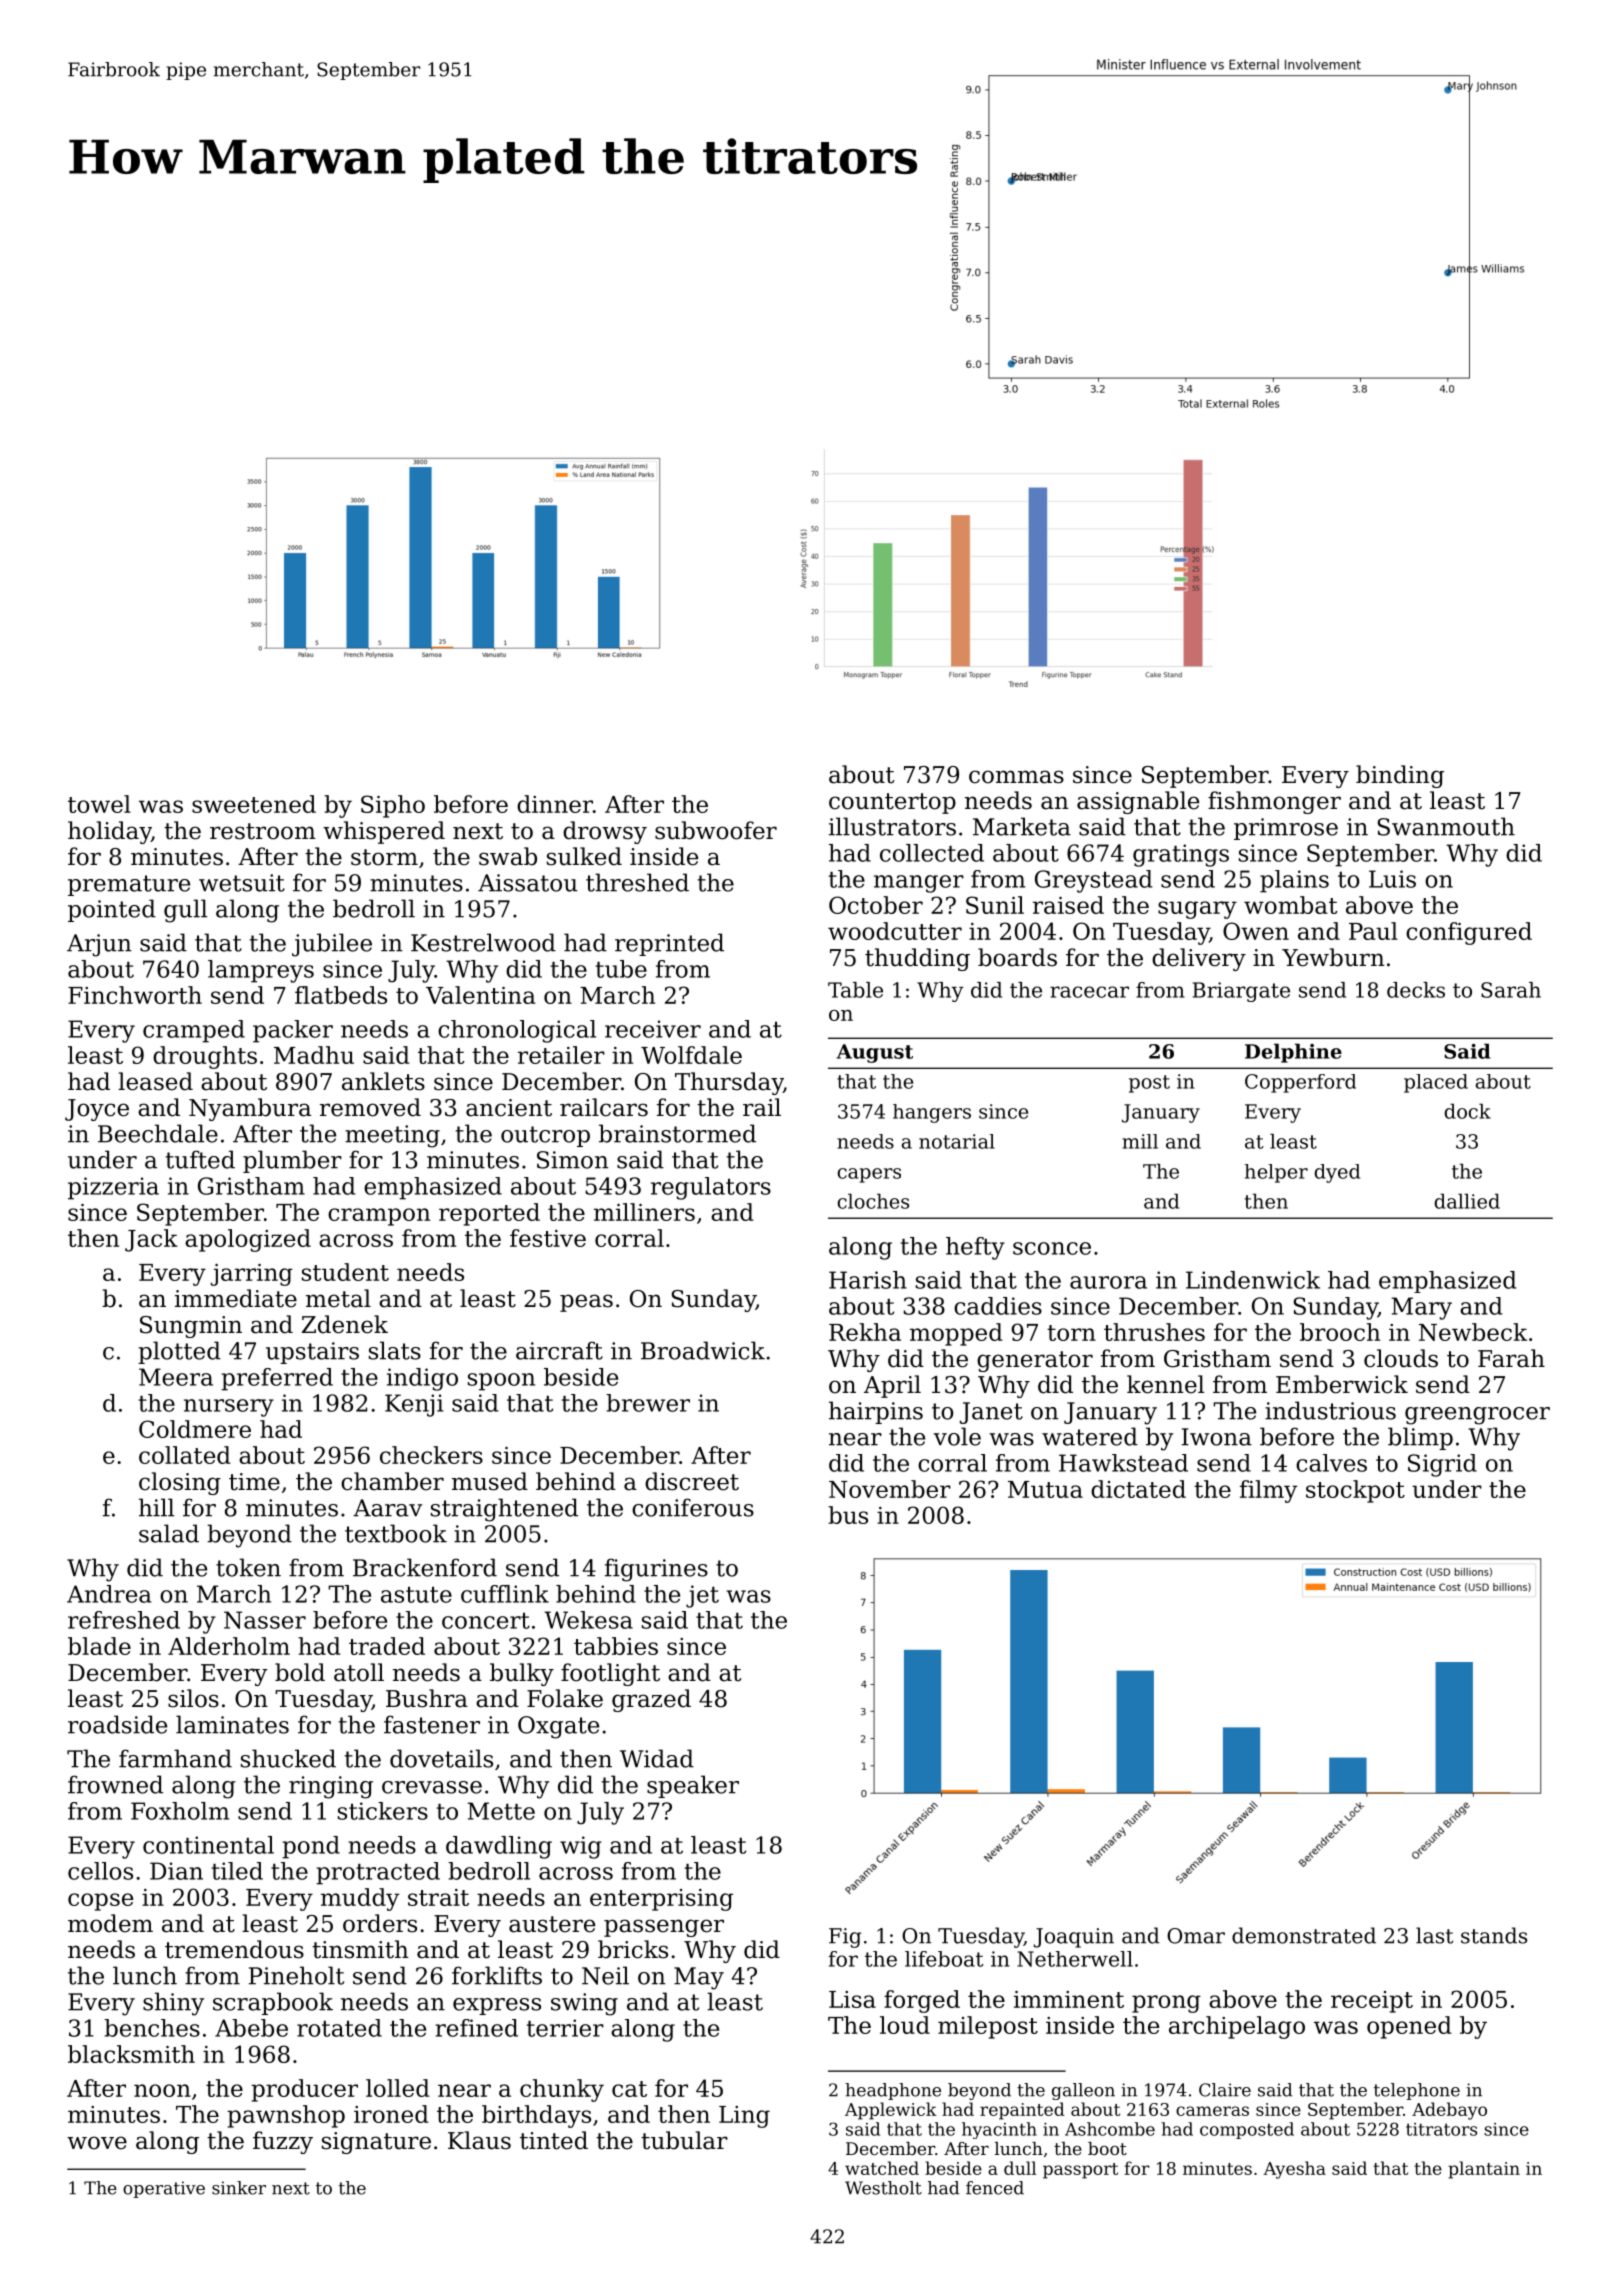 This screenshot has height=2292, width=1620. I want to click on binding, so click(1400, 776).
